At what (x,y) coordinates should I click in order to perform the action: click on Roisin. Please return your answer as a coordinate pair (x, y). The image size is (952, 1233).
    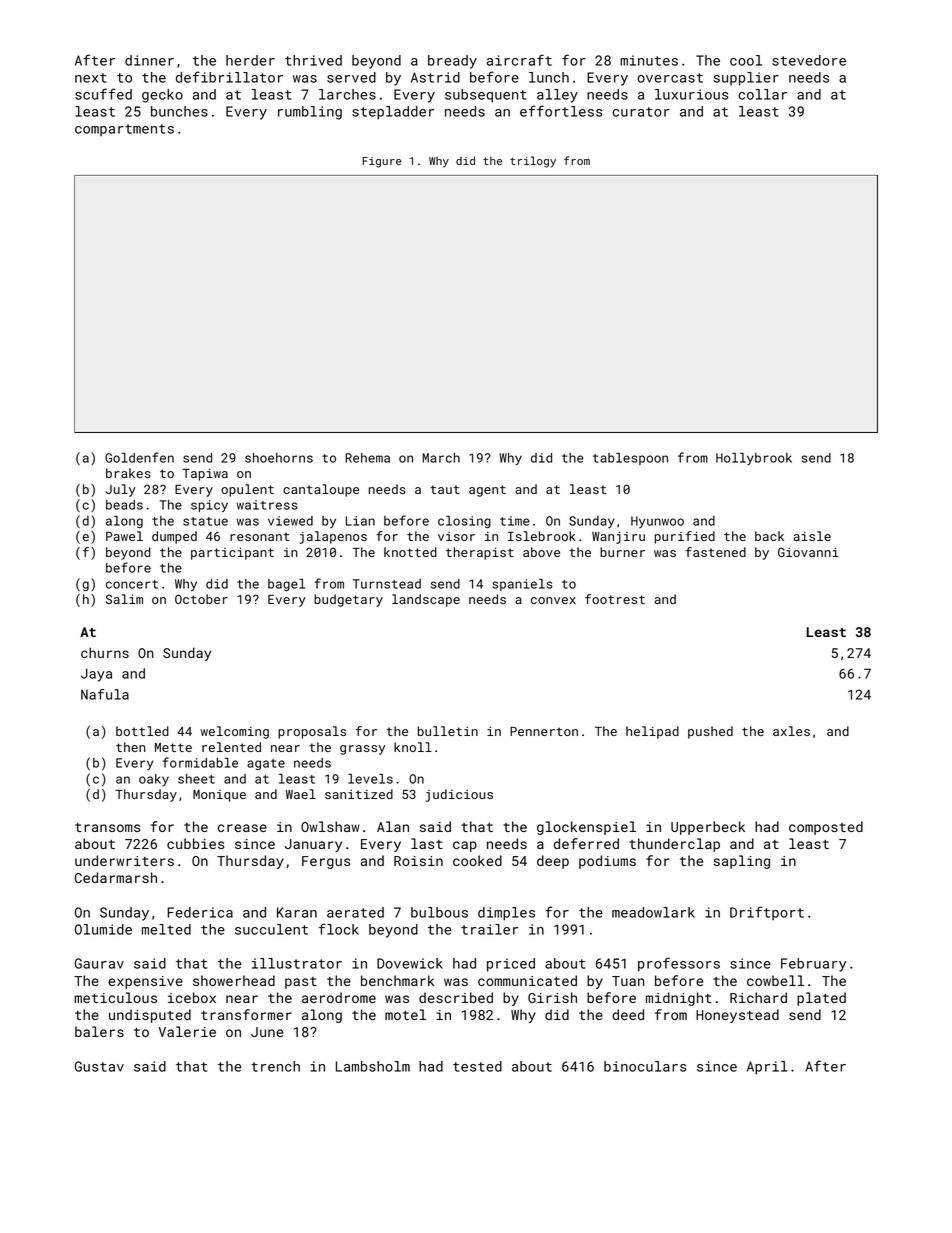
    Looking at the image, I should click on (418, 861).
